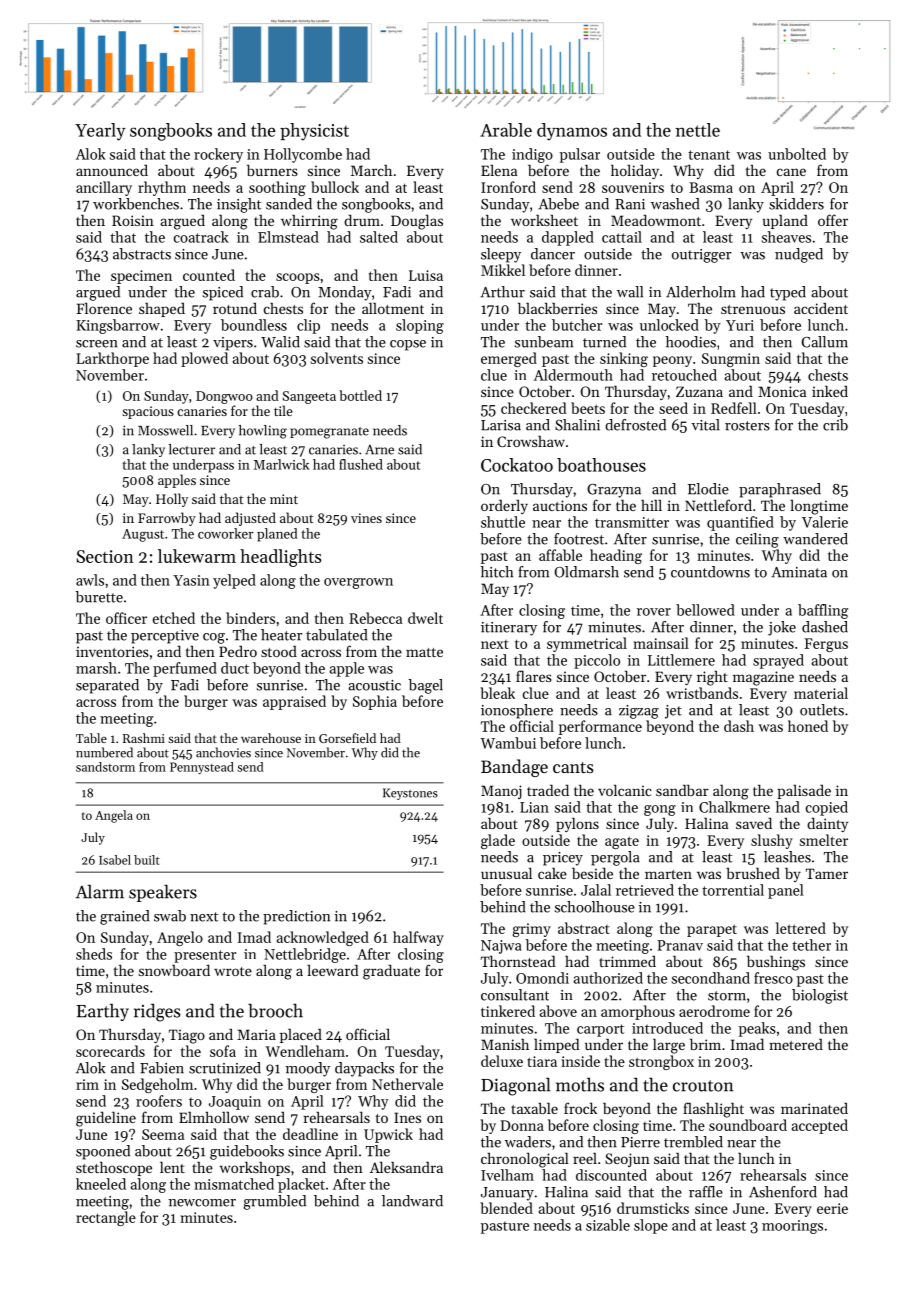 The width and height of the image is (924, 1314). Describe the element at coordinates (835, 425) in the image. I see `crib` at that location.
